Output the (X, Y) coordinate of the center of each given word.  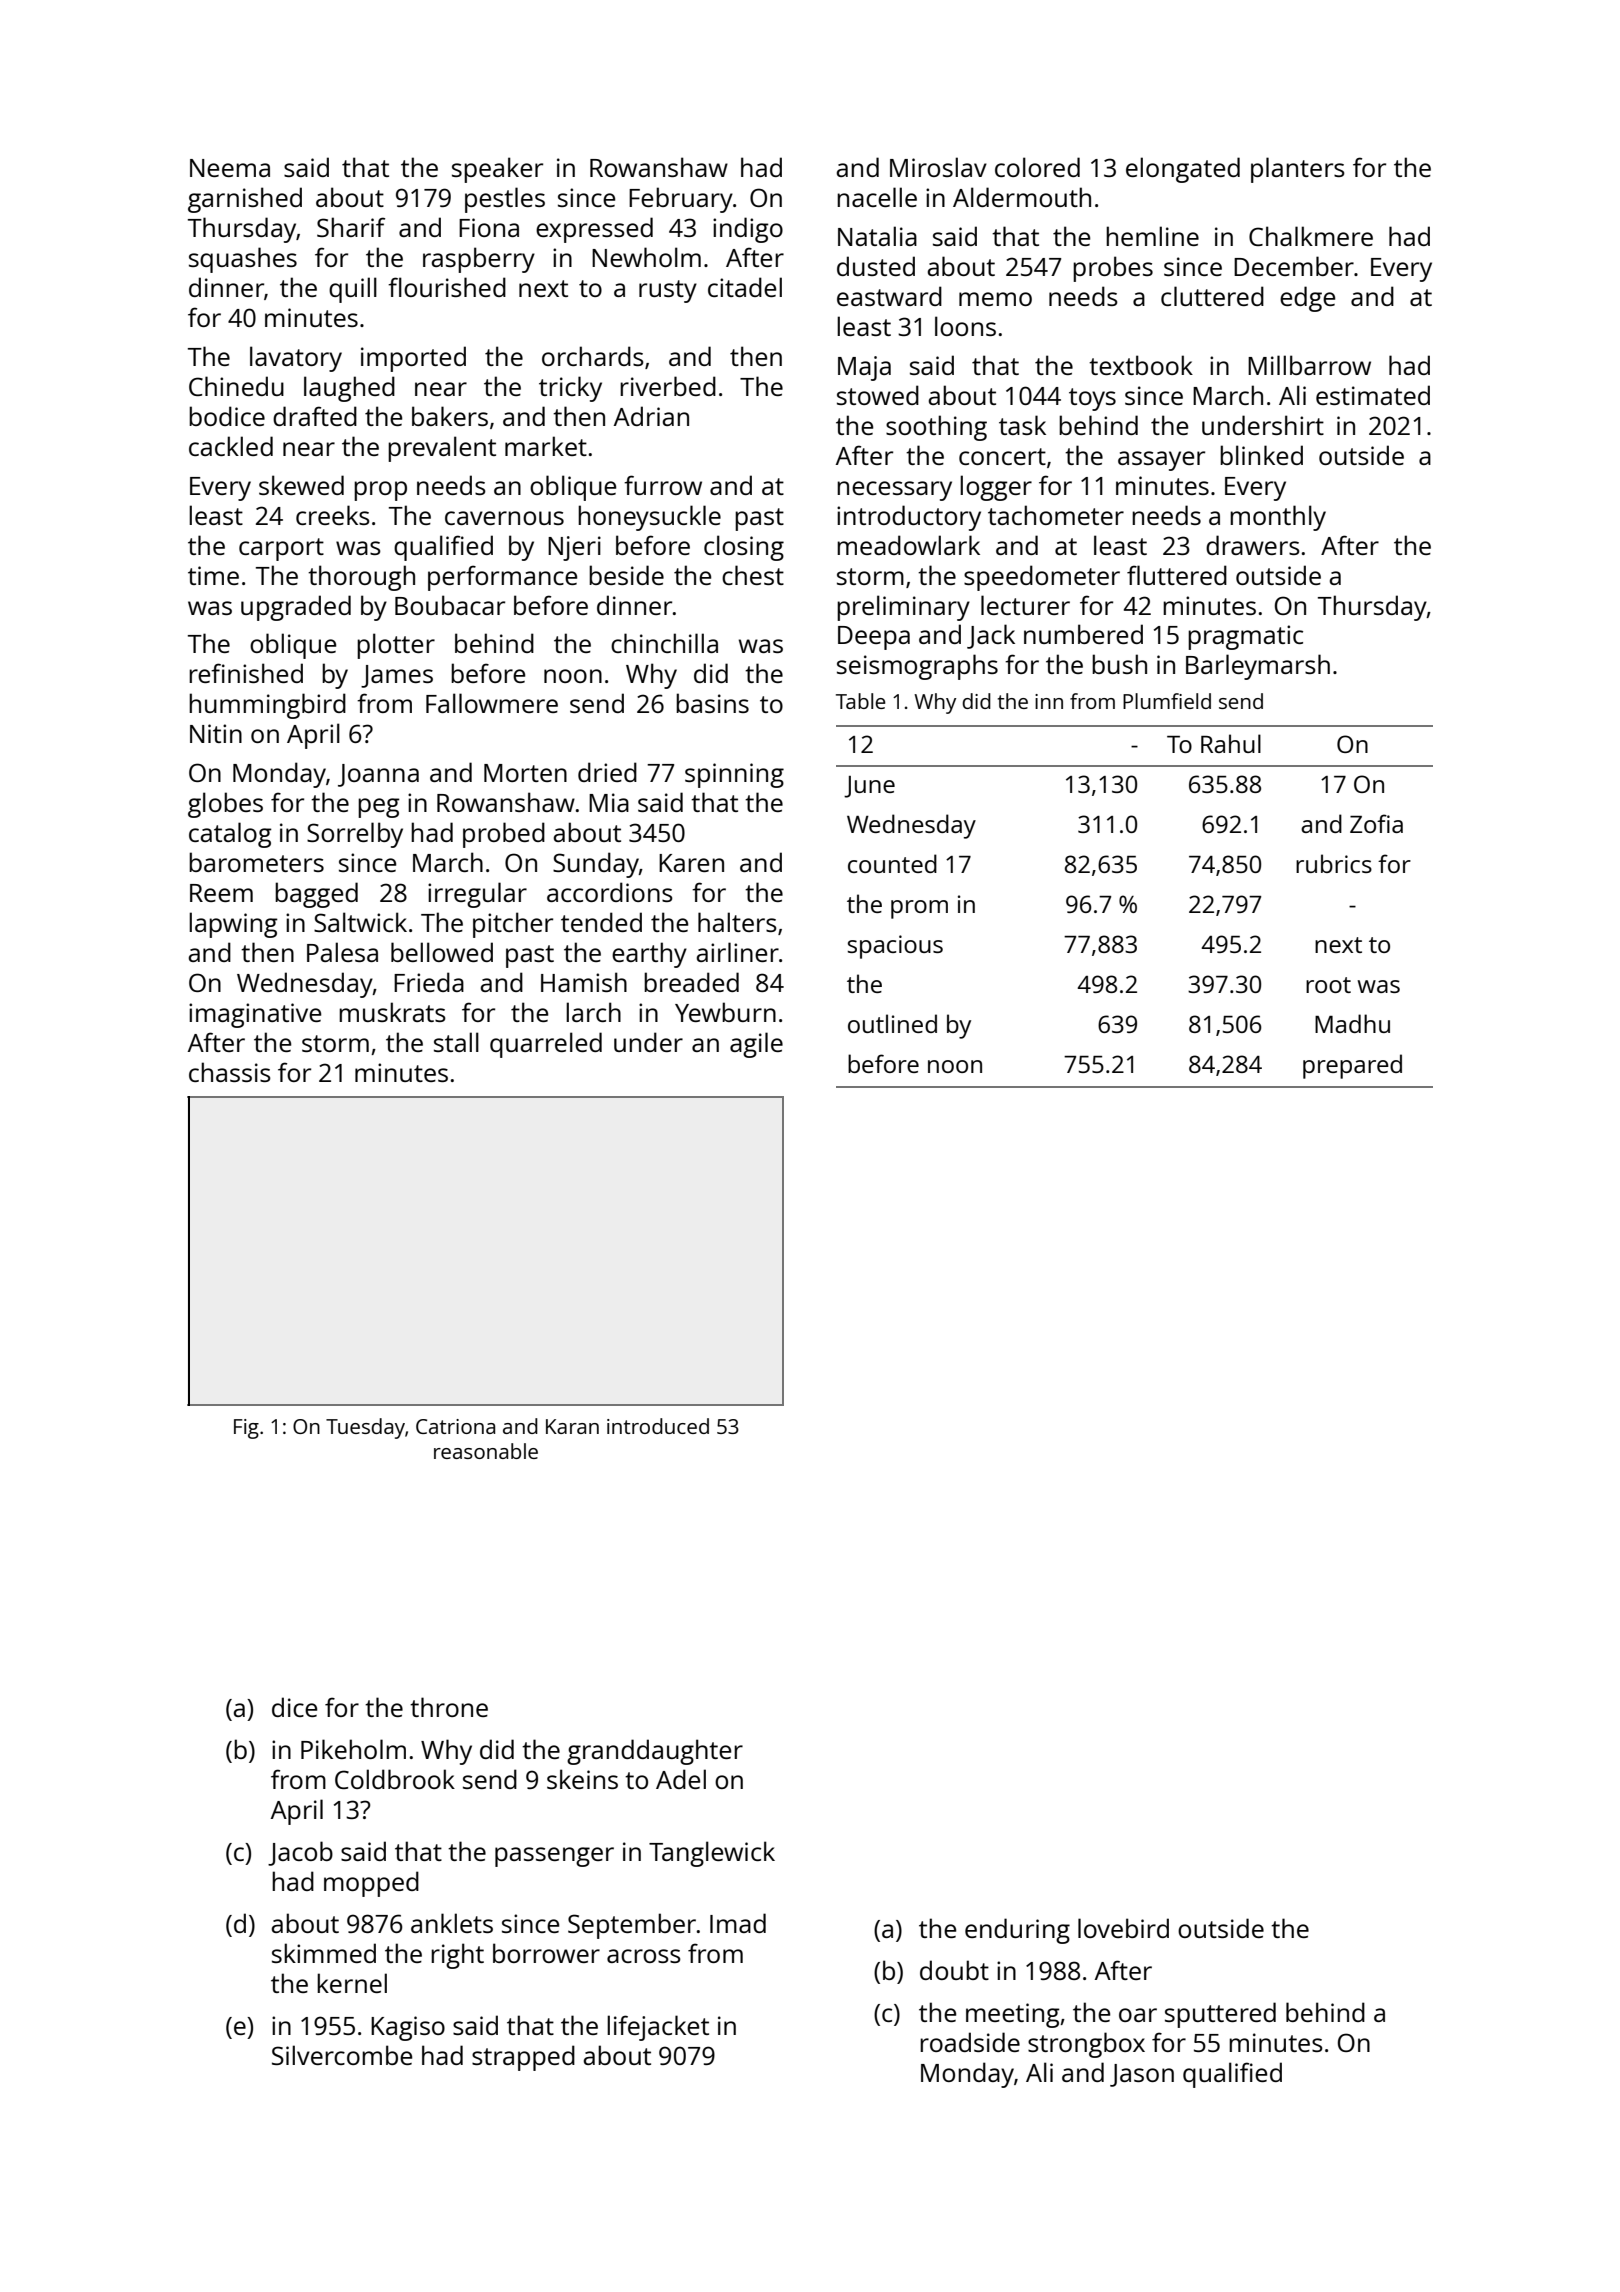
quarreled (546, 1045)
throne (449, 1707)
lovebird (1123, 1928)
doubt (954, 1970)
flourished (447, 287)
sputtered (1220, 2015)
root (1328, 985)
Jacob (300, 1853)
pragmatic (1245, 637)
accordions (610, 892)
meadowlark (908, 545)
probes (1113, 269)
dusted (876, 266)
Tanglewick (712, 1854)
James (397, 676)
